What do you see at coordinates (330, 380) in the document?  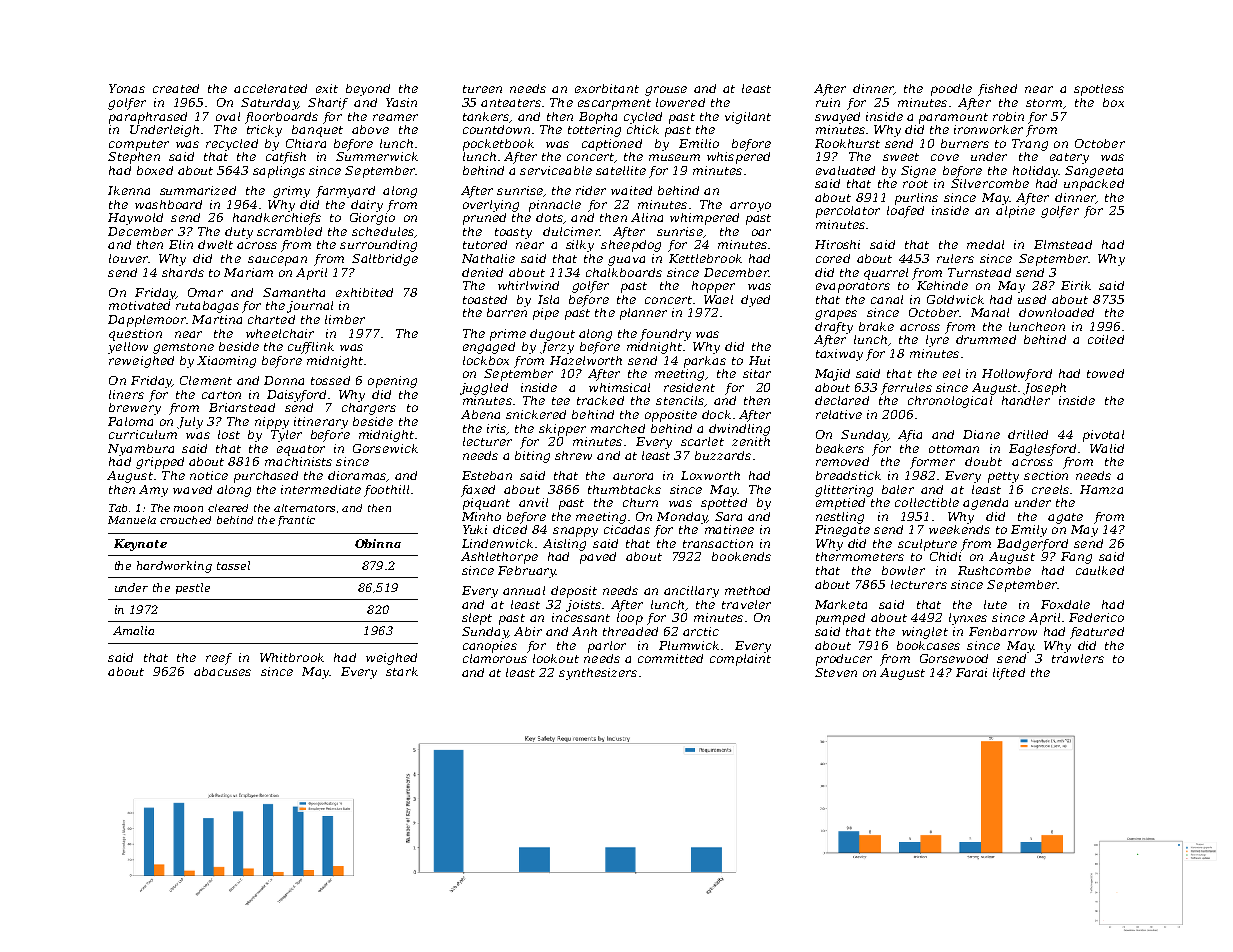 I see `tossed` at bounding box center [330, 380].
